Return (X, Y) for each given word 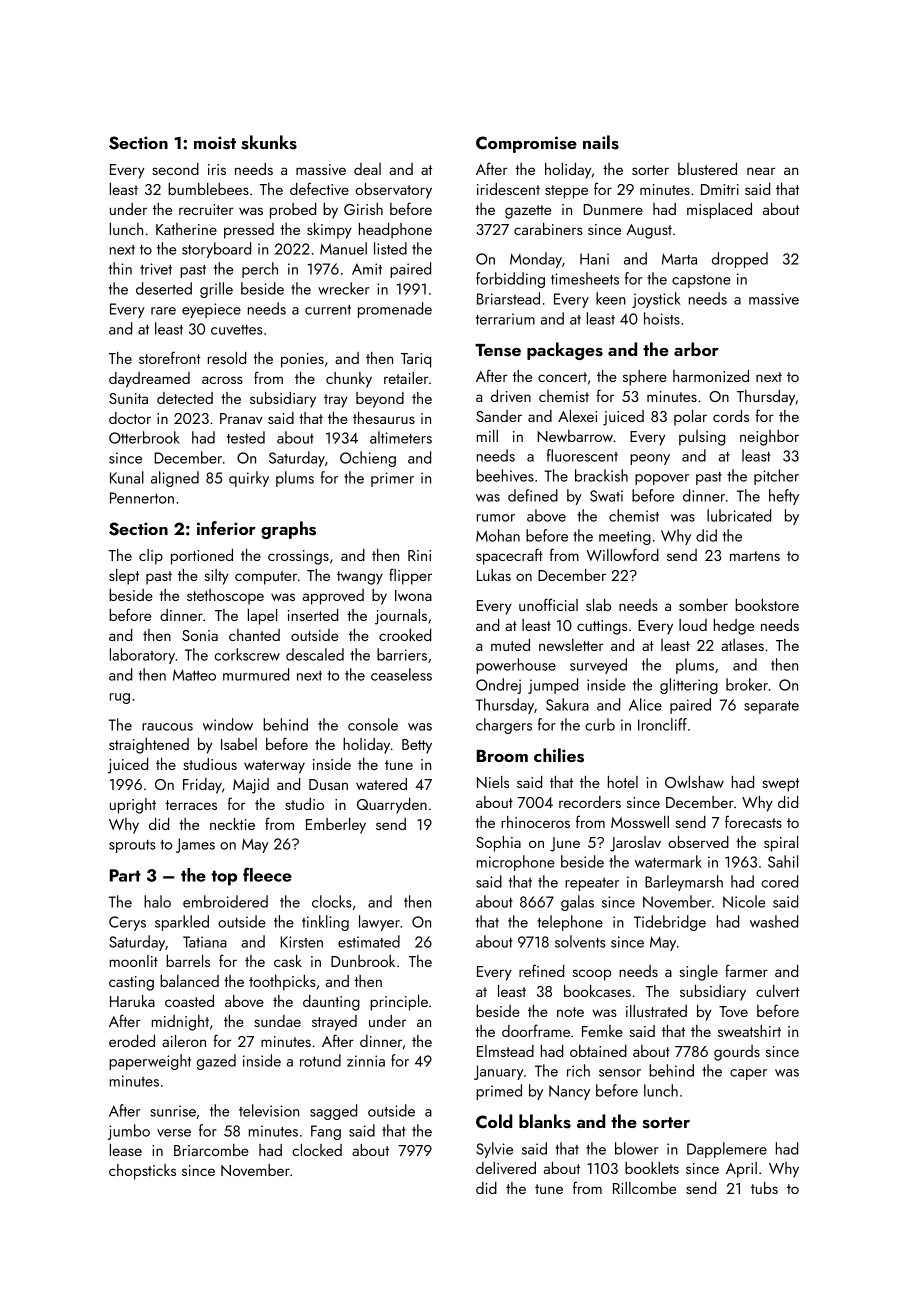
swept (780, 785)
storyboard (216, 250)
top (224, 878)
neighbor (769, 438)
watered (381, 784)
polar (690, 418)
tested (246, 437)
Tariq (416, 360)
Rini (419, 555)
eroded (132, 1041)
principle (399, 1003)
